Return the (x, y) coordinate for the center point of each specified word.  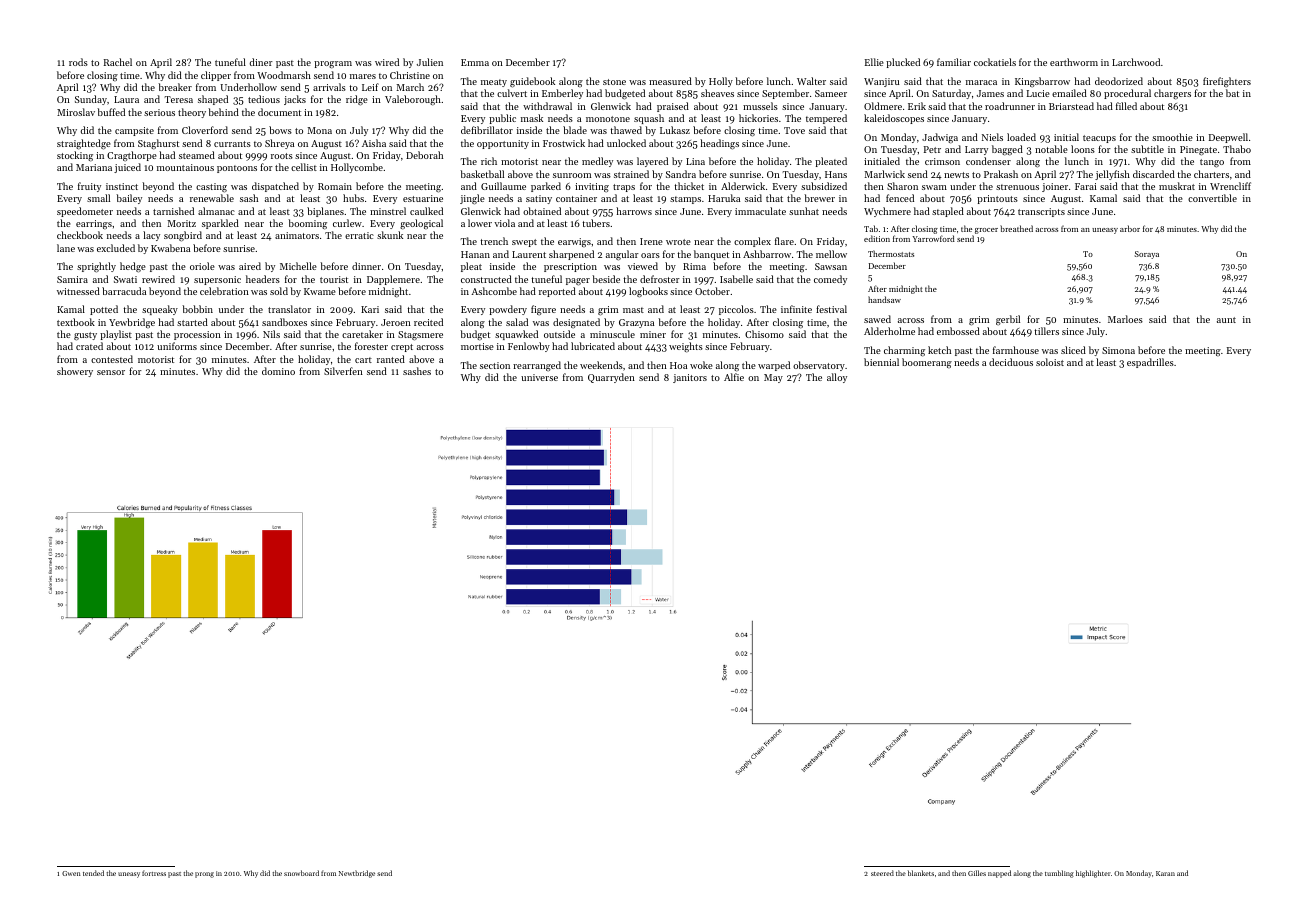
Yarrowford (933, 238)
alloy (837, 378)
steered (882, 873)
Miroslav (76, 112)
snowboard (301, 873)
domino (278, 371)
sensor (111, 372)
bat (1232, 93)
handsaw (884, 299)
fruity (89, 187)
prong (204, 875)
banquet (711, 255)
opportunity (503, 144)
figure (543, 310)
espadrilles (1150, 363)
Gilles (977, 873)
